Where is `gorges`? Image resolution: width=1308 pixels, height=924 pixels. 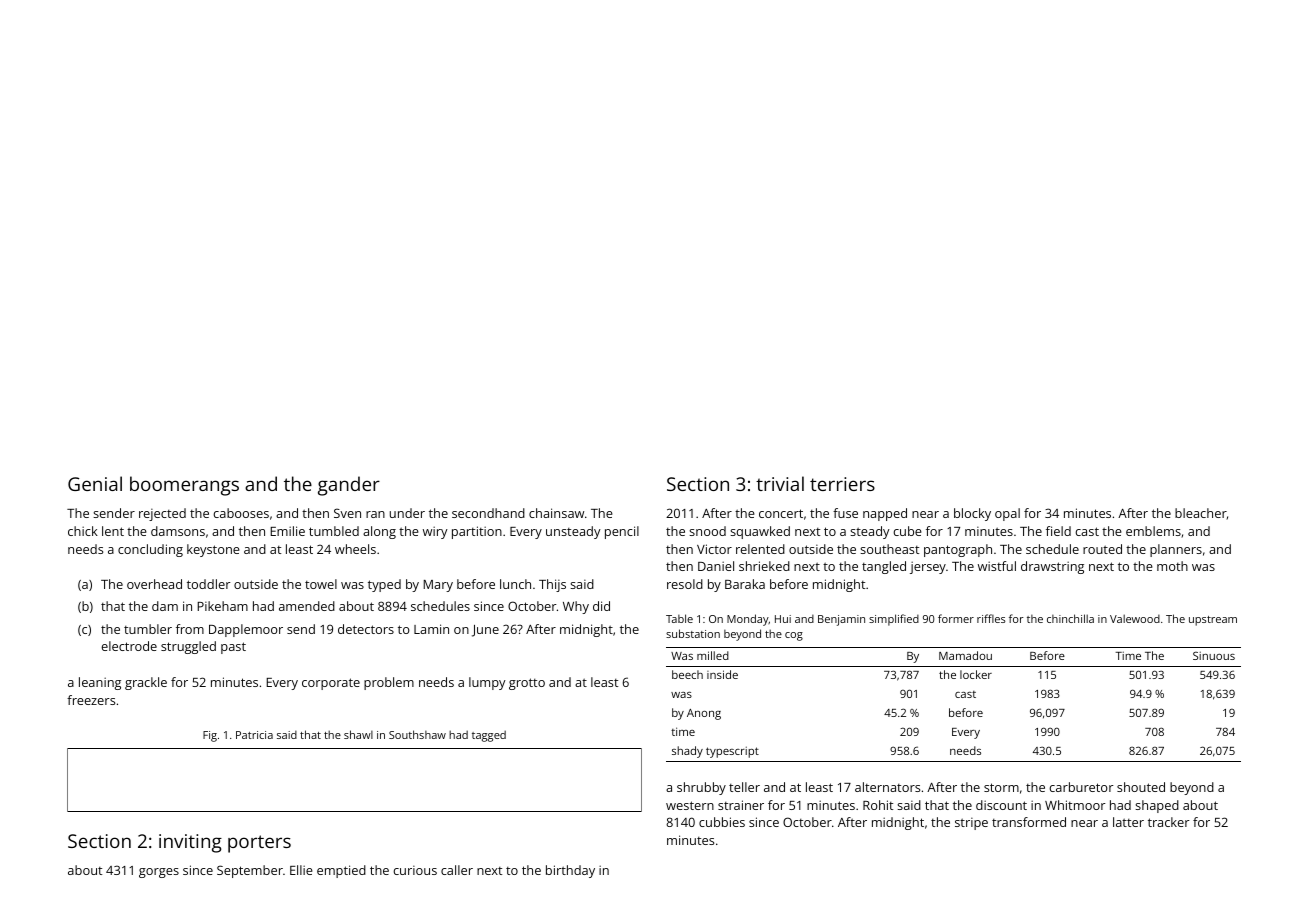 gorges is located at coordinates (159, 873).
